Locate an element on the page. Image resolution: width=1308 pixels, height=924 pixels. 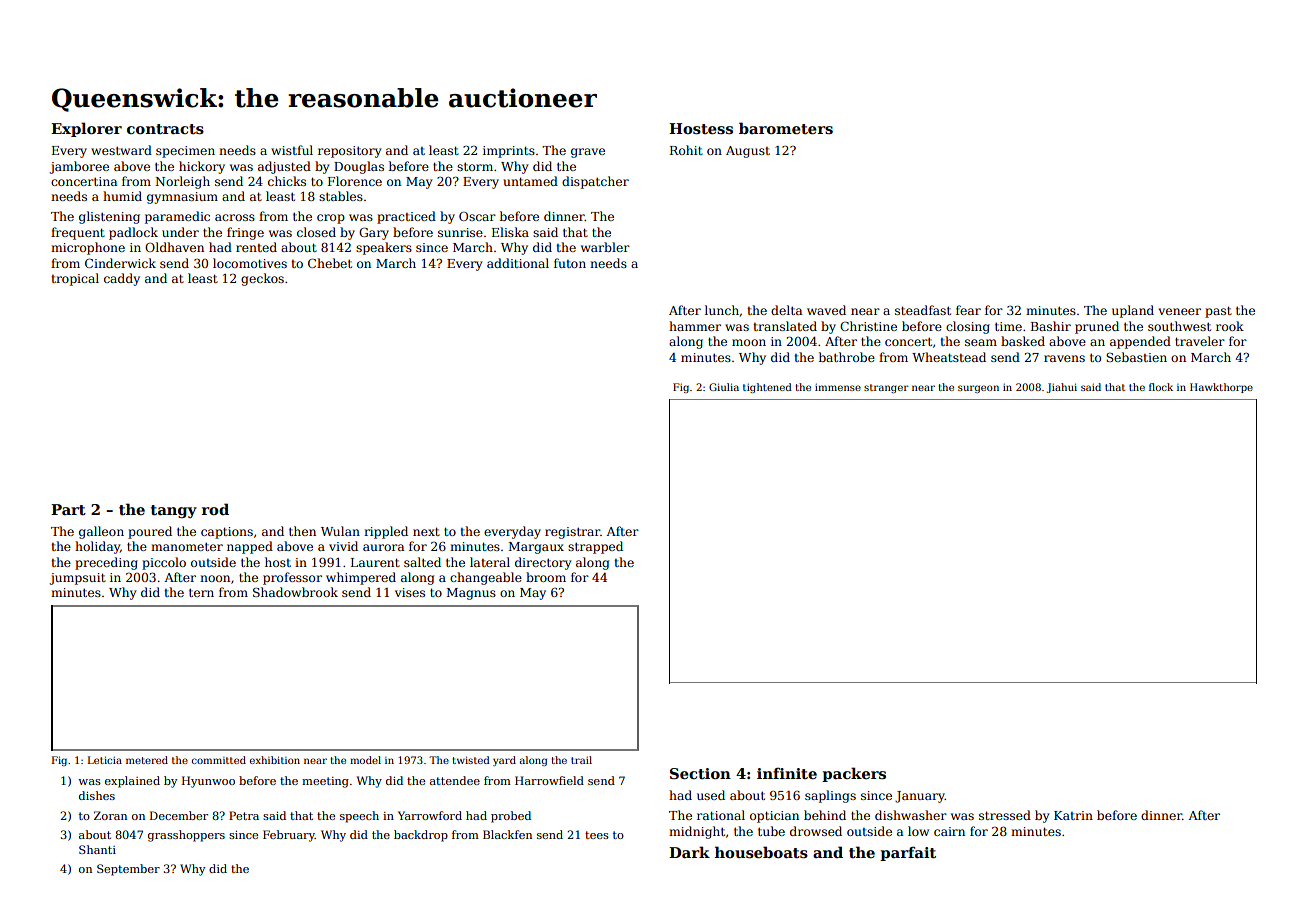
tangy is located at coordinates (174, 511).
